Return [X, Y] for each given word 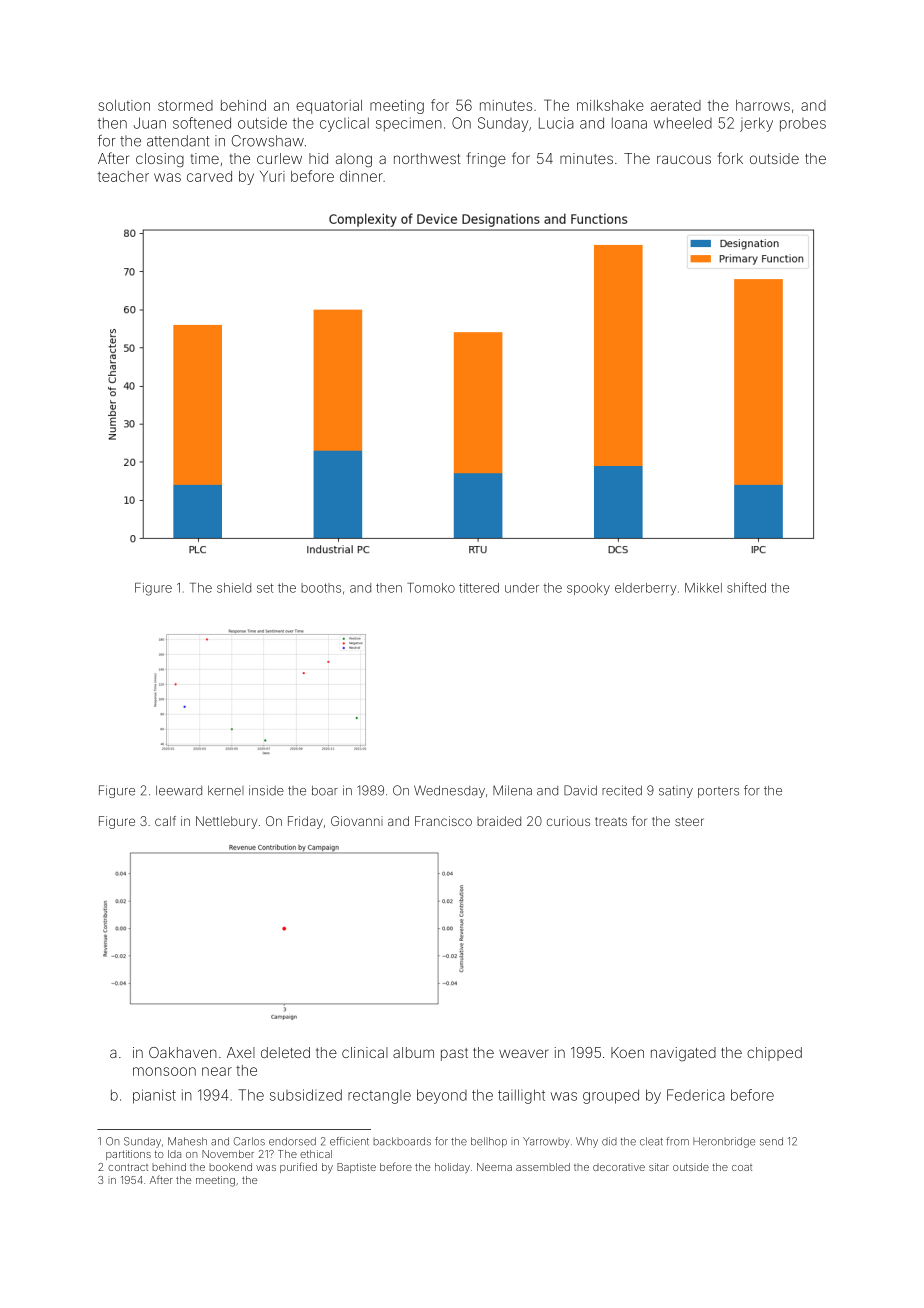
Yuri [272, 176]
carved [209, 176]
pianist [154, 1096]
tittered [479, 588]
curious [568, 821]
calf [165, 821]
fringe [486, 159]
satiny [676, 792]
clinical [365, 1052]
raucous [684, 159]
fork [730, 158]
